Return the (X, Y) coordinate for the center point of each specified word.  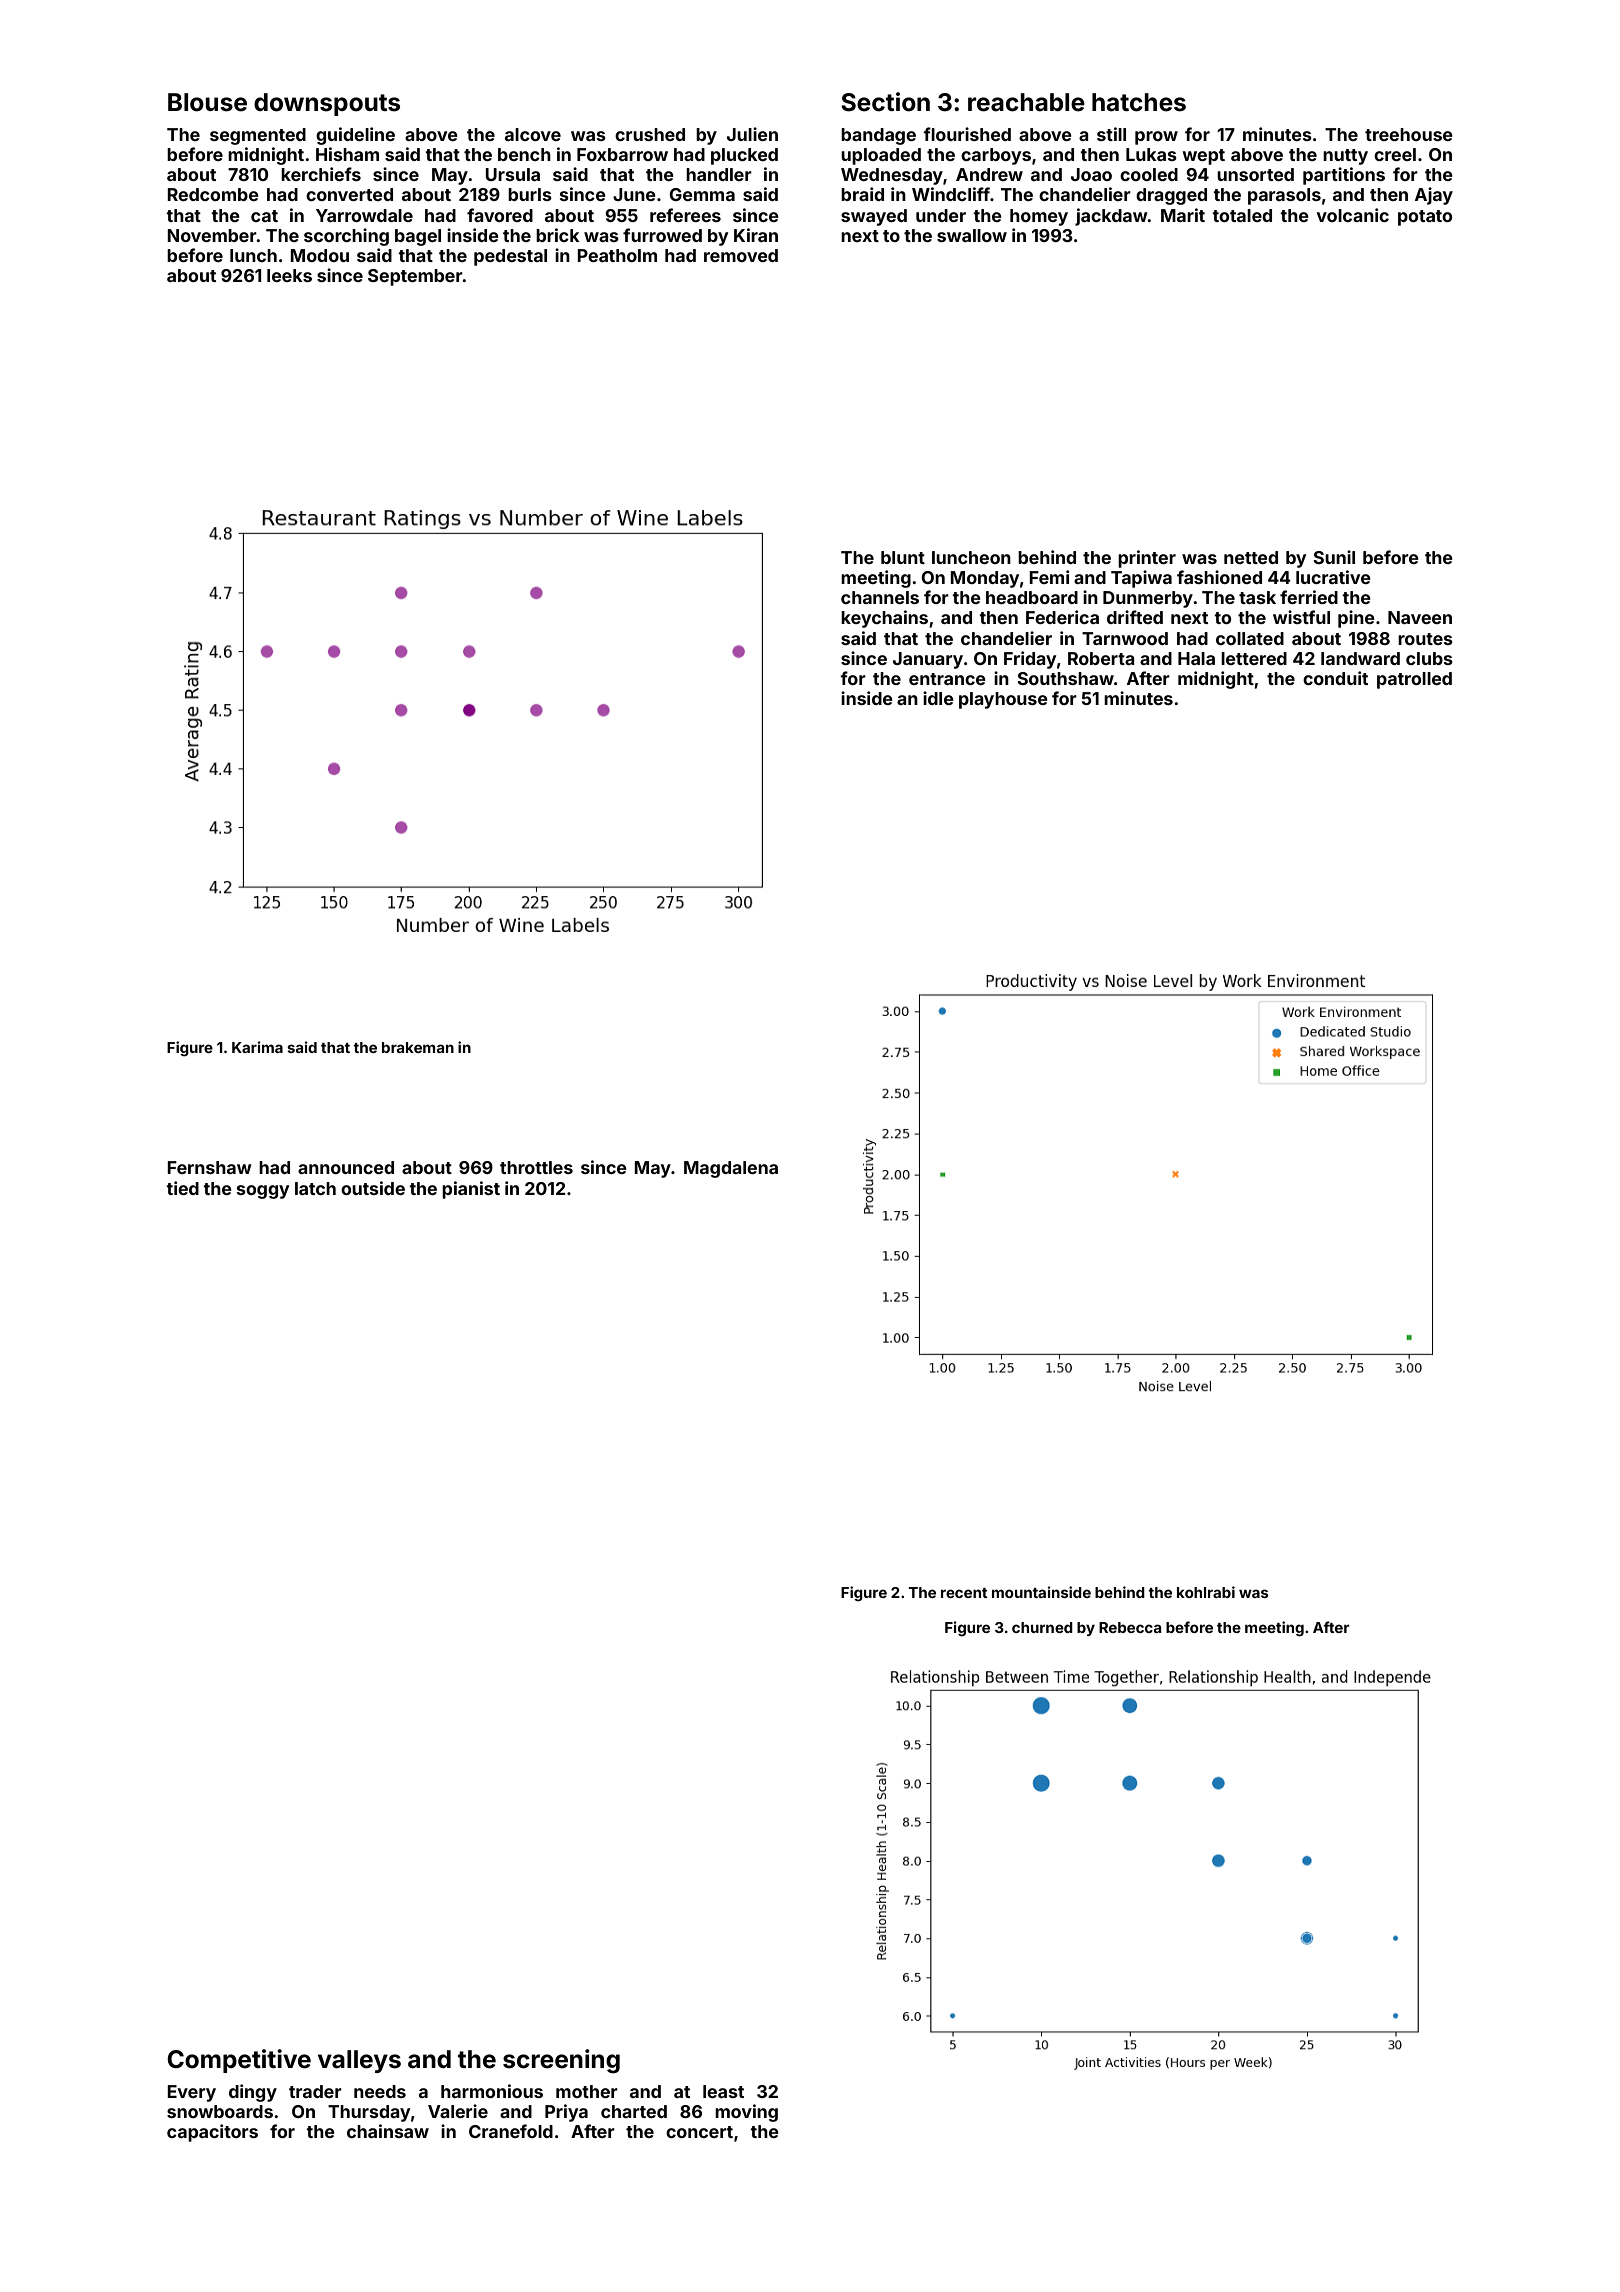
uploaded (881, 156)
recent (964, 1593)
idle (938, 698)
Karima (257, 1047)
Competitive (239, 2061)
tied (182, 1188)
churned (1042, 1627)
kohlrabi (1206, 1592)
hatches (1139, 102)
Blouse (207, 102)
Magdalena (731, 1169)
